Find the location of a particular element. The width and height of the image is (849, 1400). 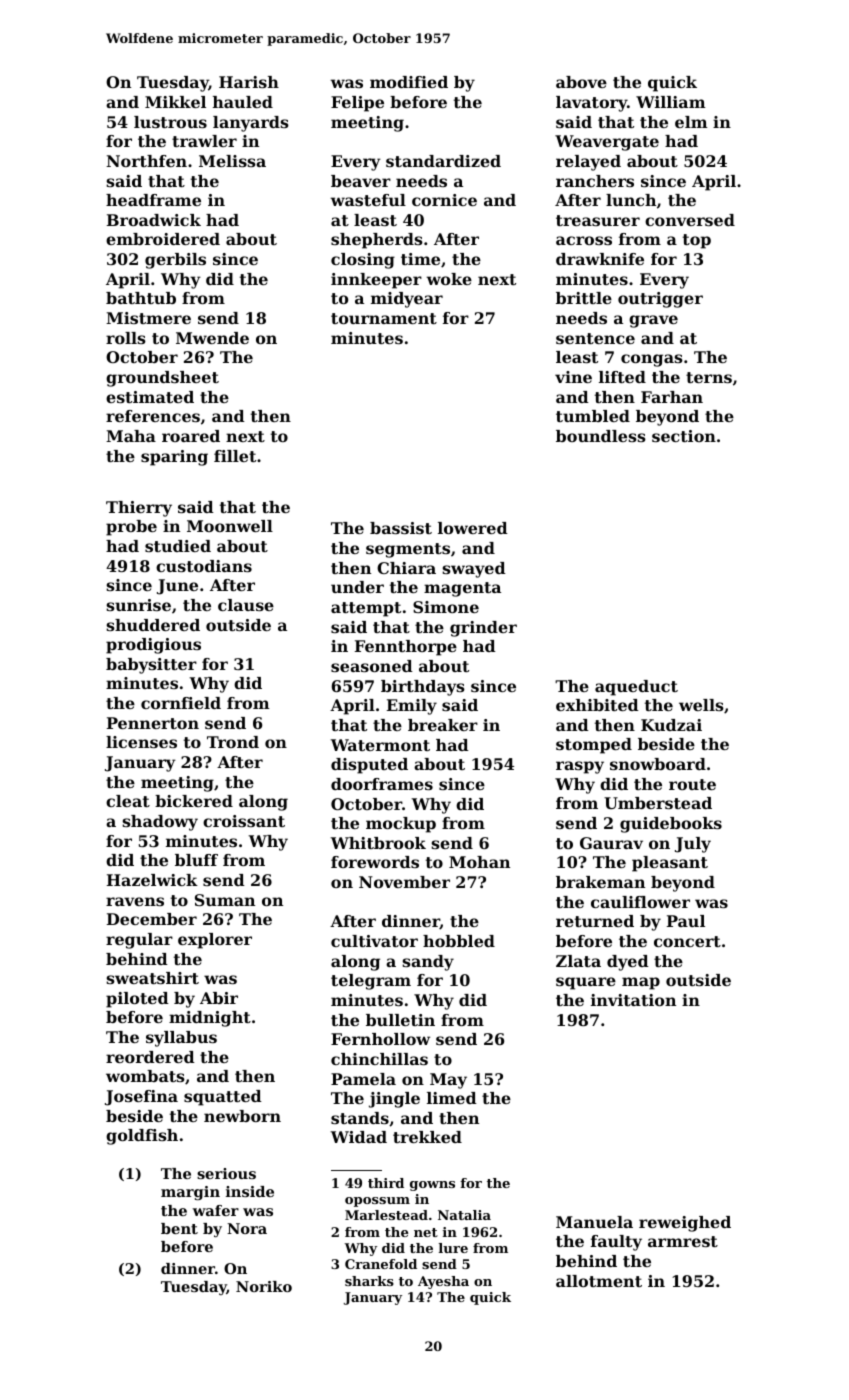

mockup is located at coordinates (401, 825).
